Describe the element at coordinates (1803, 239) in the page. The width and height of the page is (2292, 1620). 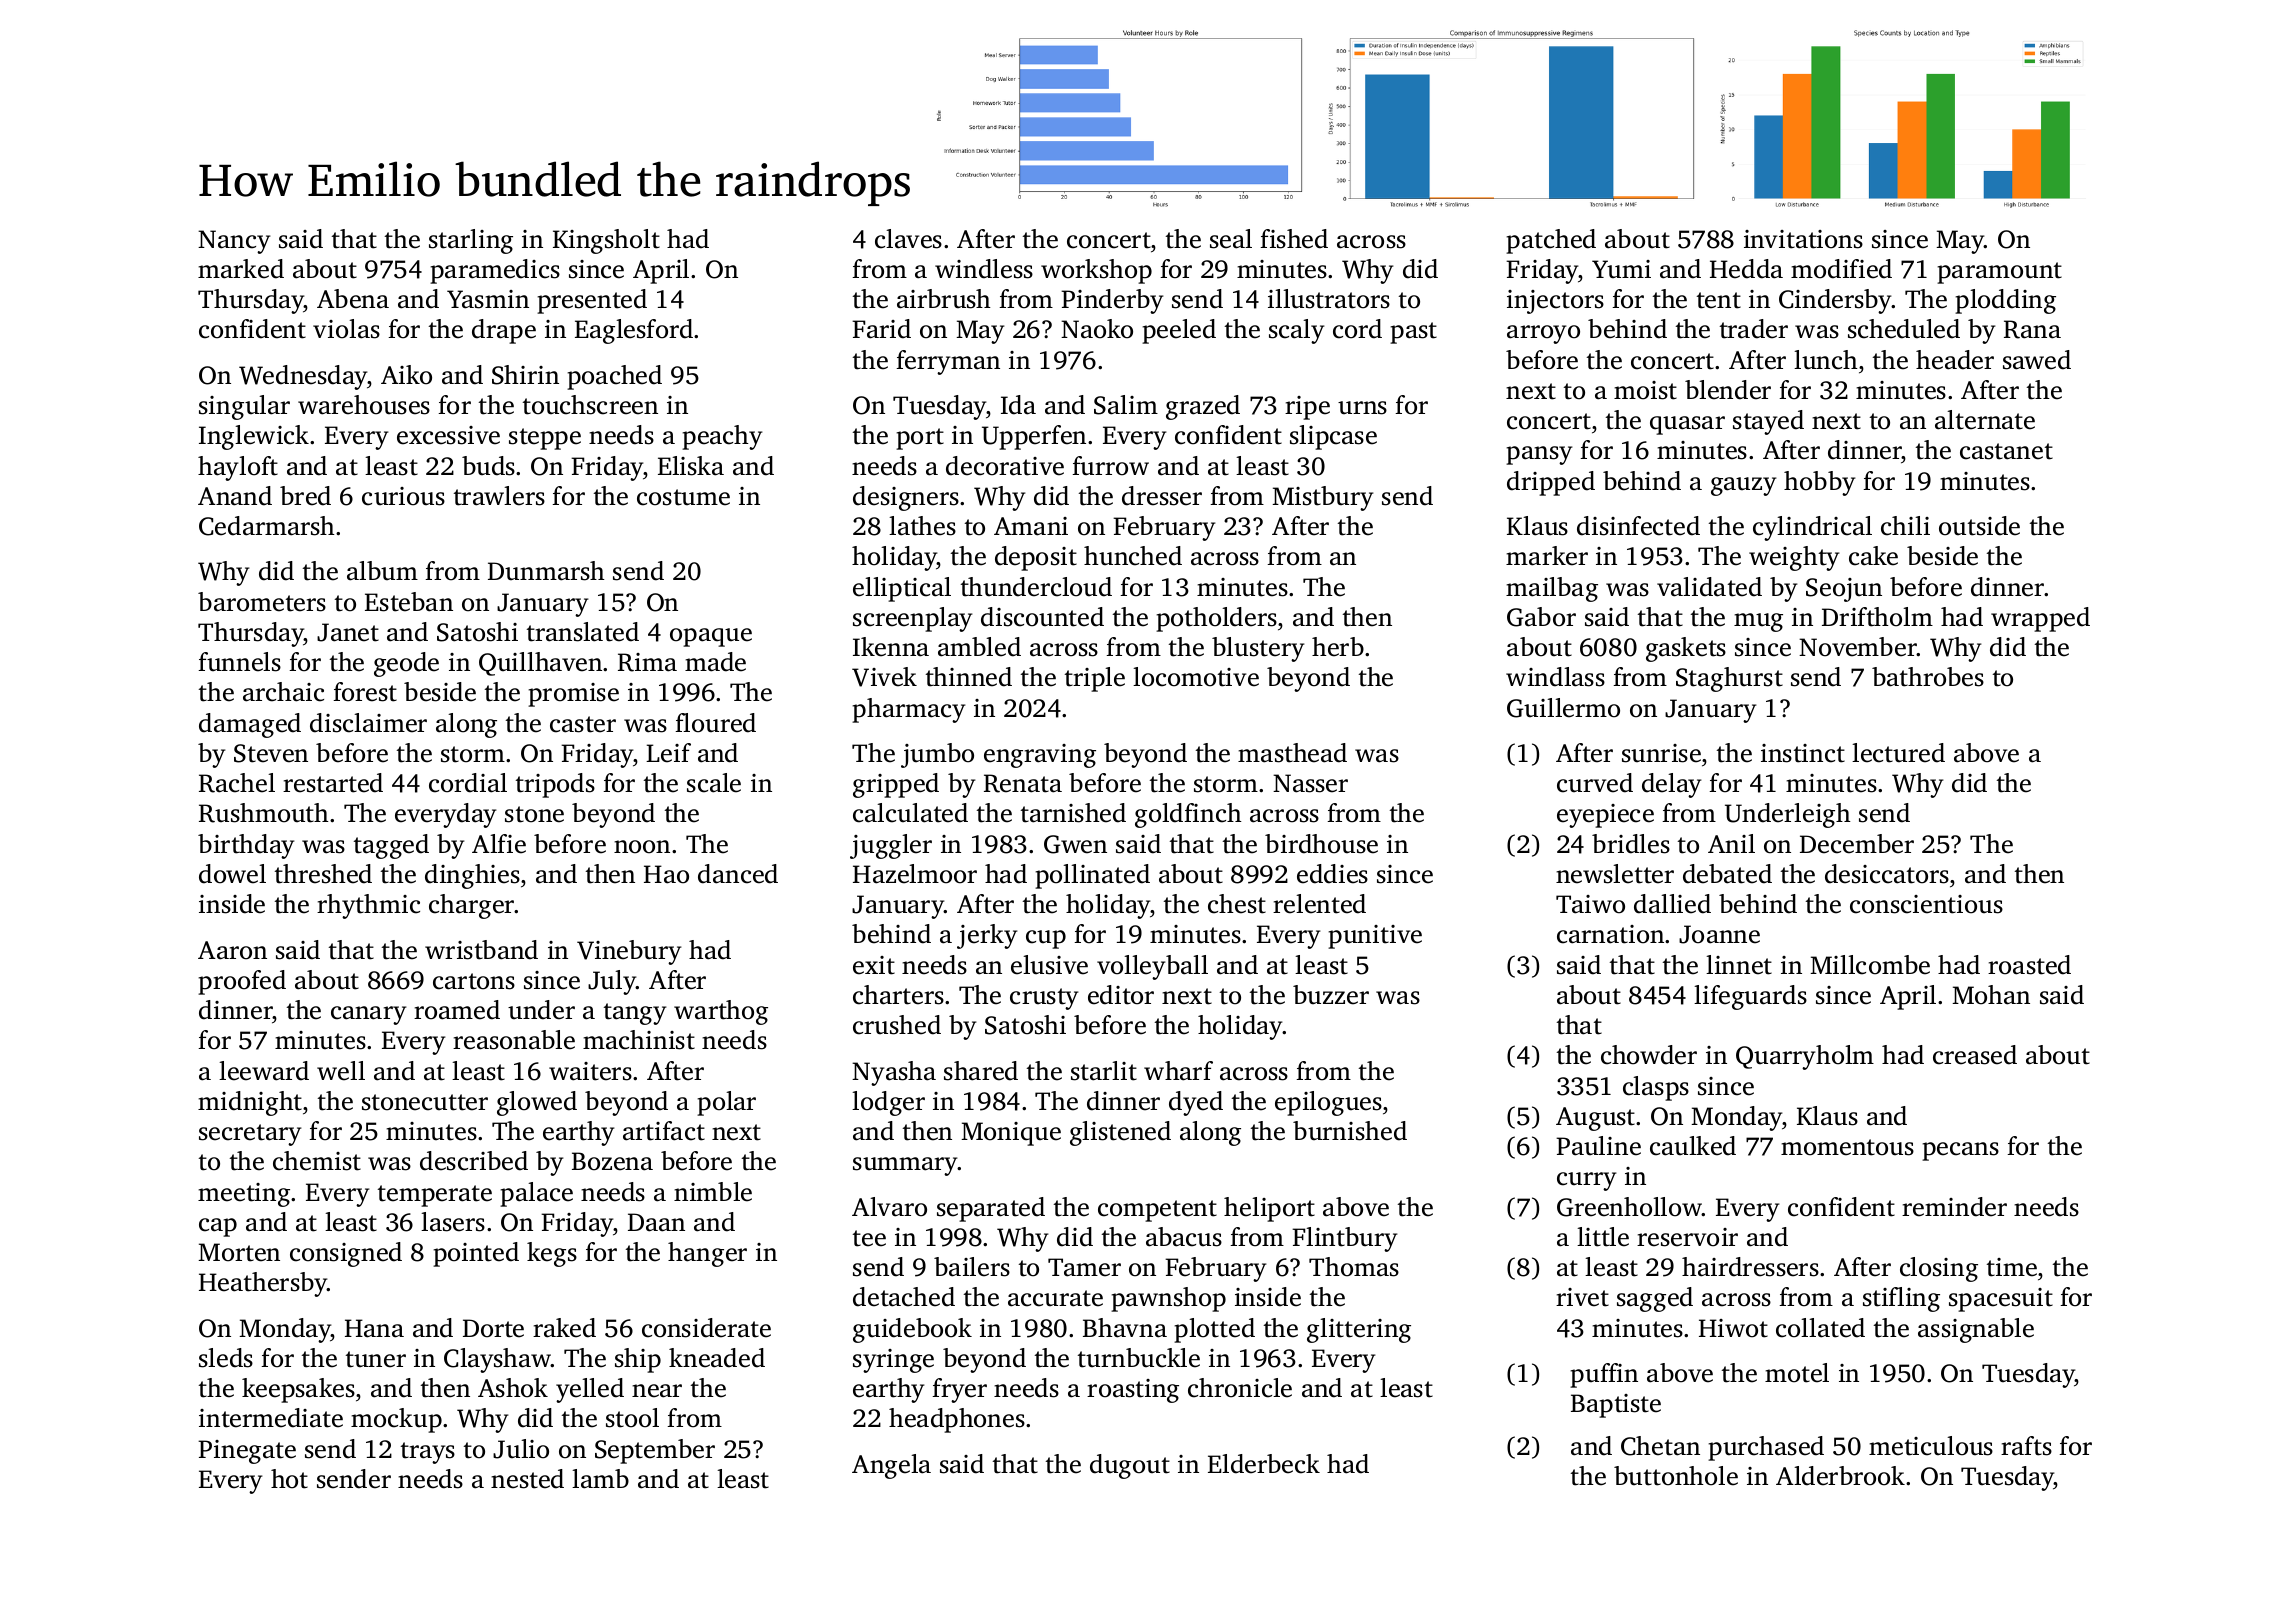
I see `invitations` at that location.
